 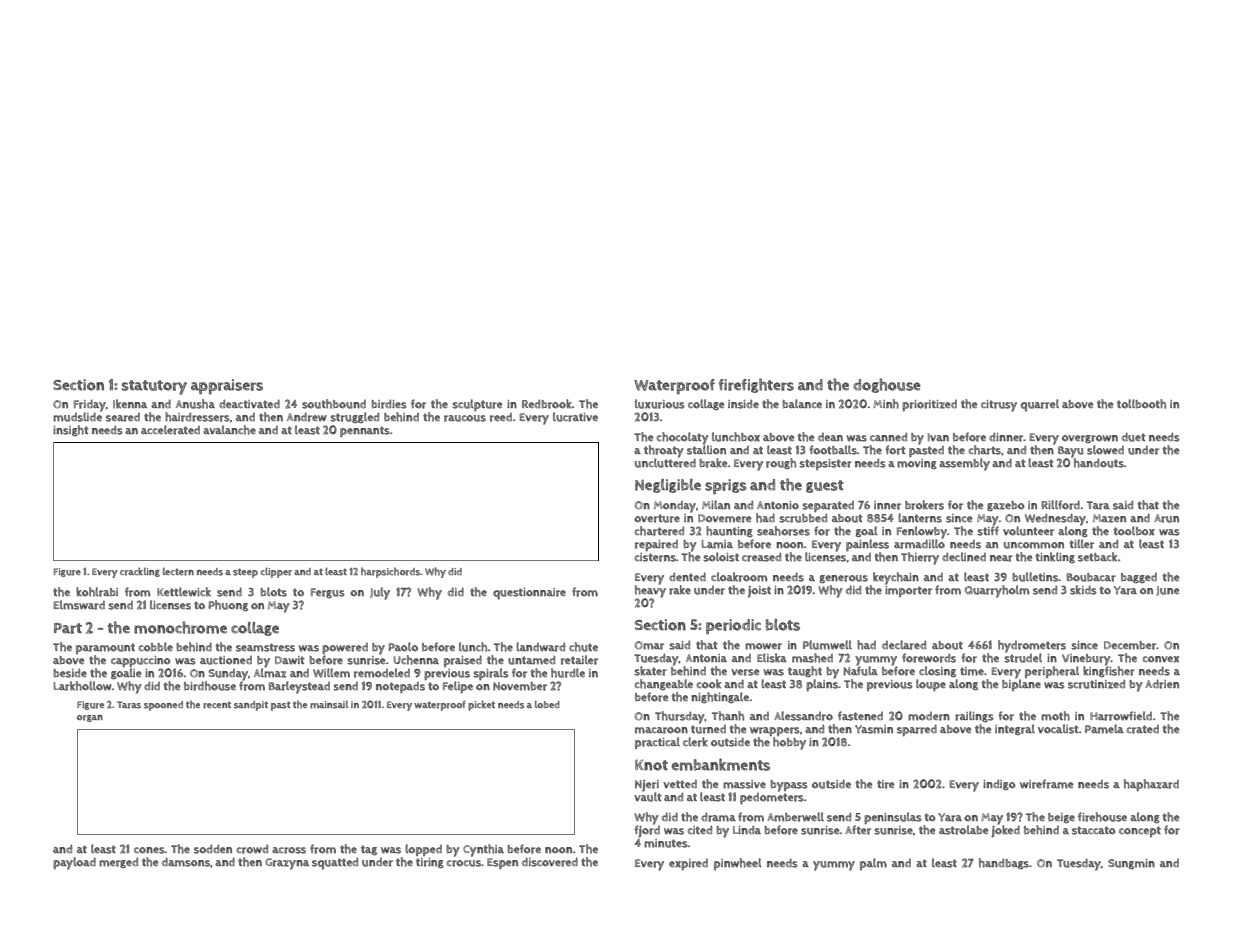 I want to click on Felipe, so click(x=458, y=687).
